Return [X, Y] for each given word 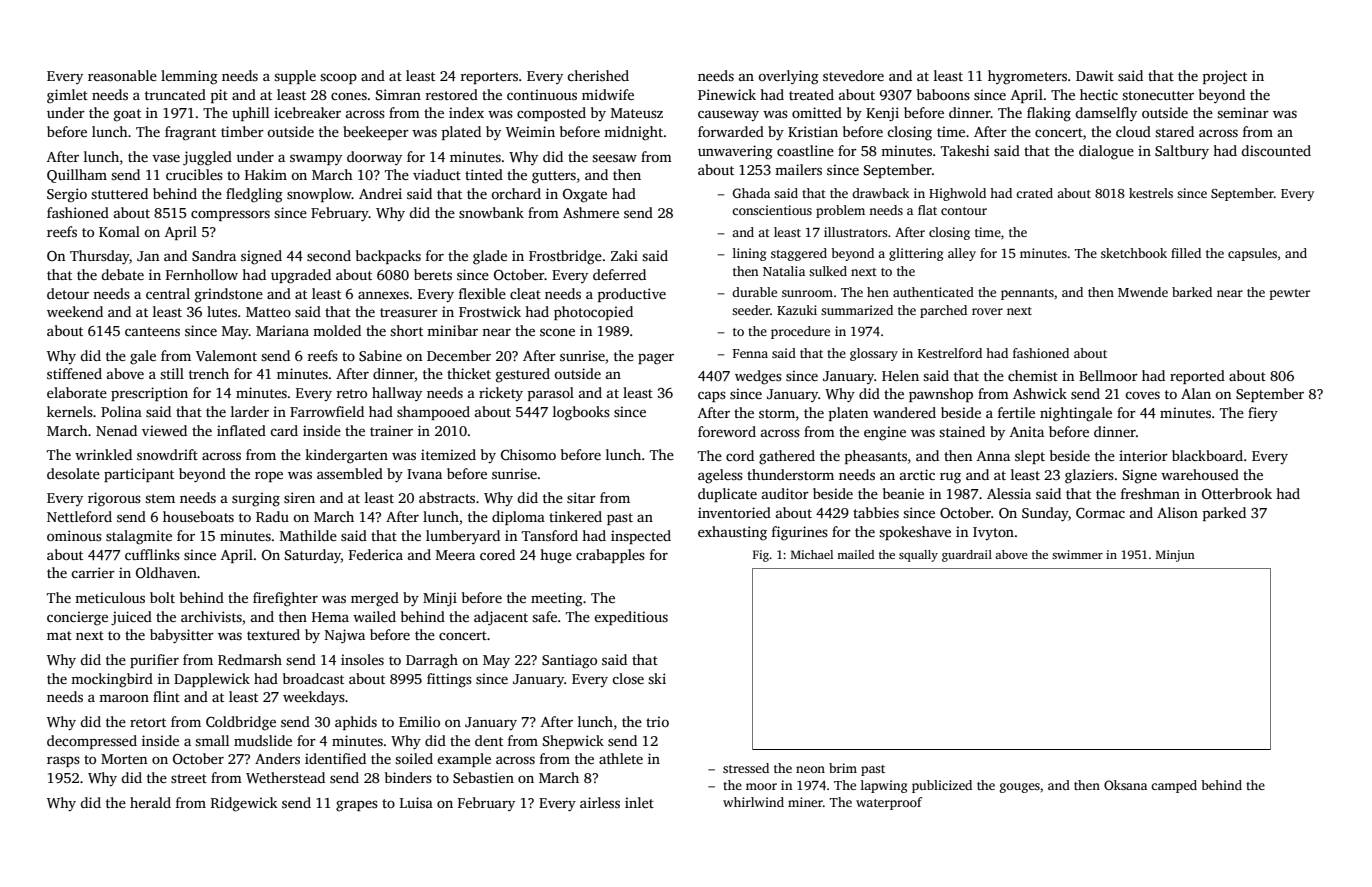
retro [352, 393]
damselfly [1106, 114]
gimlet [67, 96]
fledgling [254, 195]
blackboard [1207, 455]
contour [964, 211]
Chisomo [528, 454]
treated [811, 94]
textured [273, 634]
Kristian [813, 131]
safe [544, 616]
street [189, 778]
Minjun [1175, 556]
